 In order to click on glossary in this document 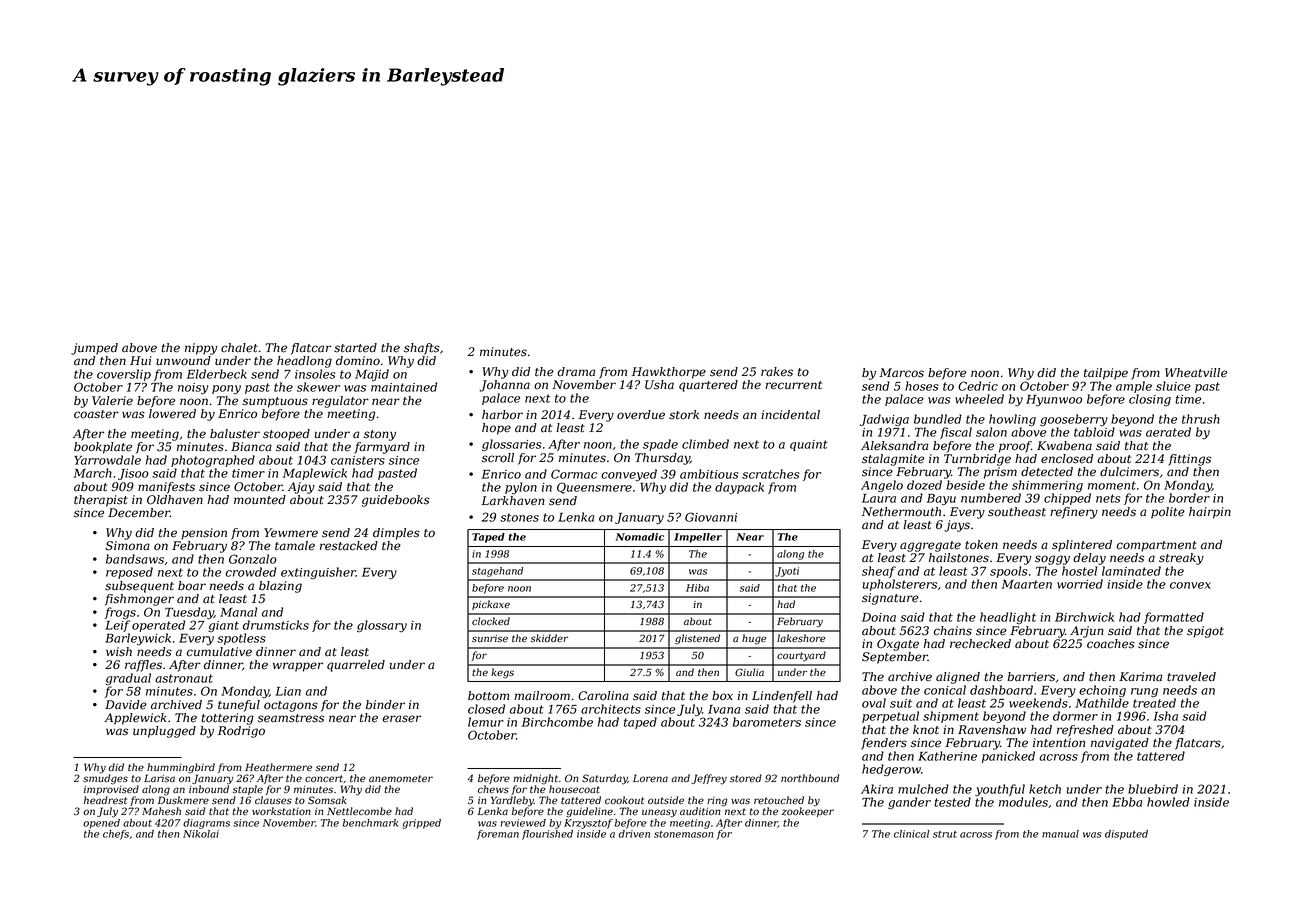, I will do `click(382, 626)`.
